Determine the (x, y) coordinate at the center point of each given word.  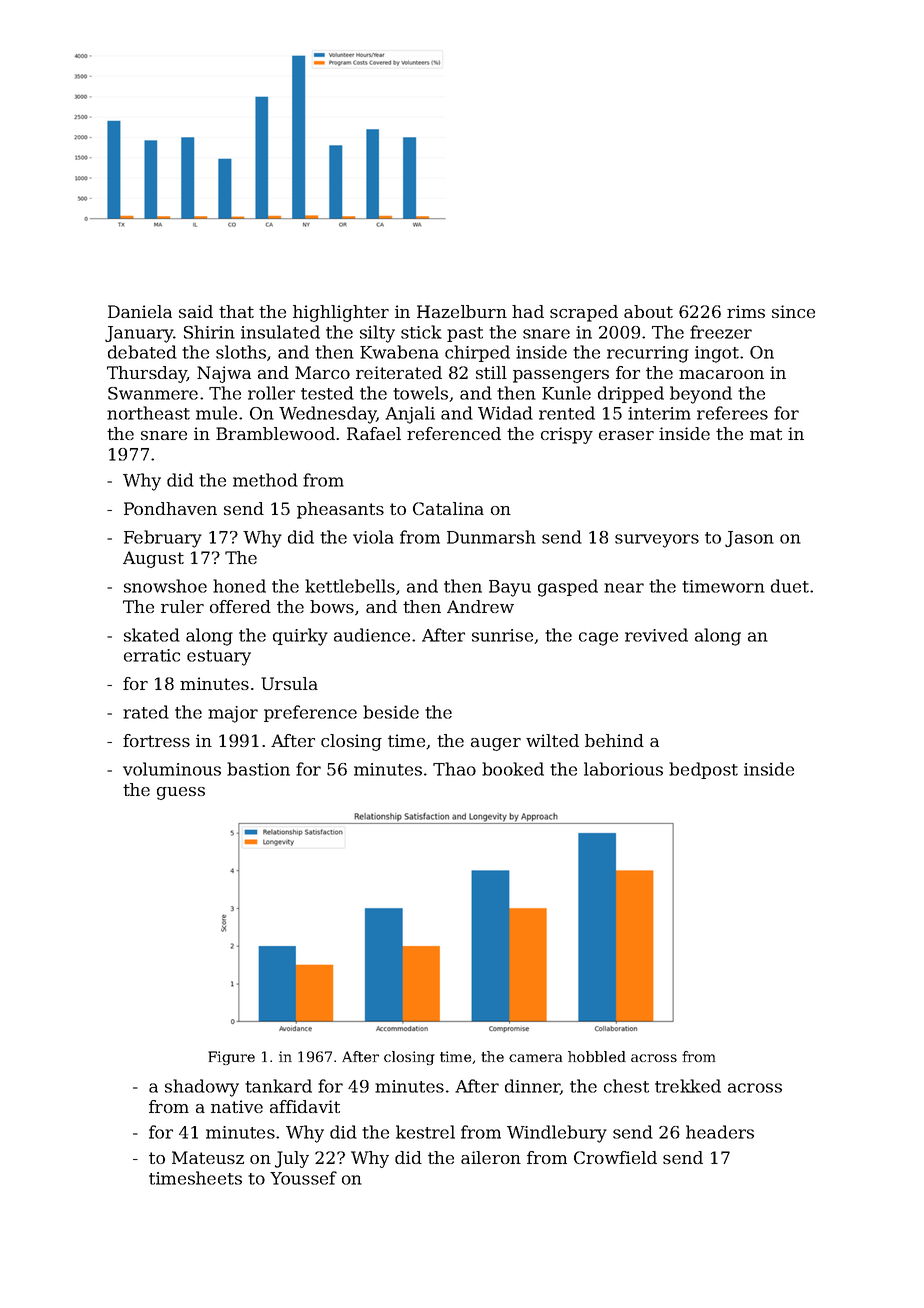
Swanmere (153, 393)
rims (746, 311)
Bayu (510, 588)
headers (720, 1132)
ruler (182, 606)
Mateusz (208, 1157)
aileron (491, 1157)
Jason (749, 539)
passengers (561, 376)
